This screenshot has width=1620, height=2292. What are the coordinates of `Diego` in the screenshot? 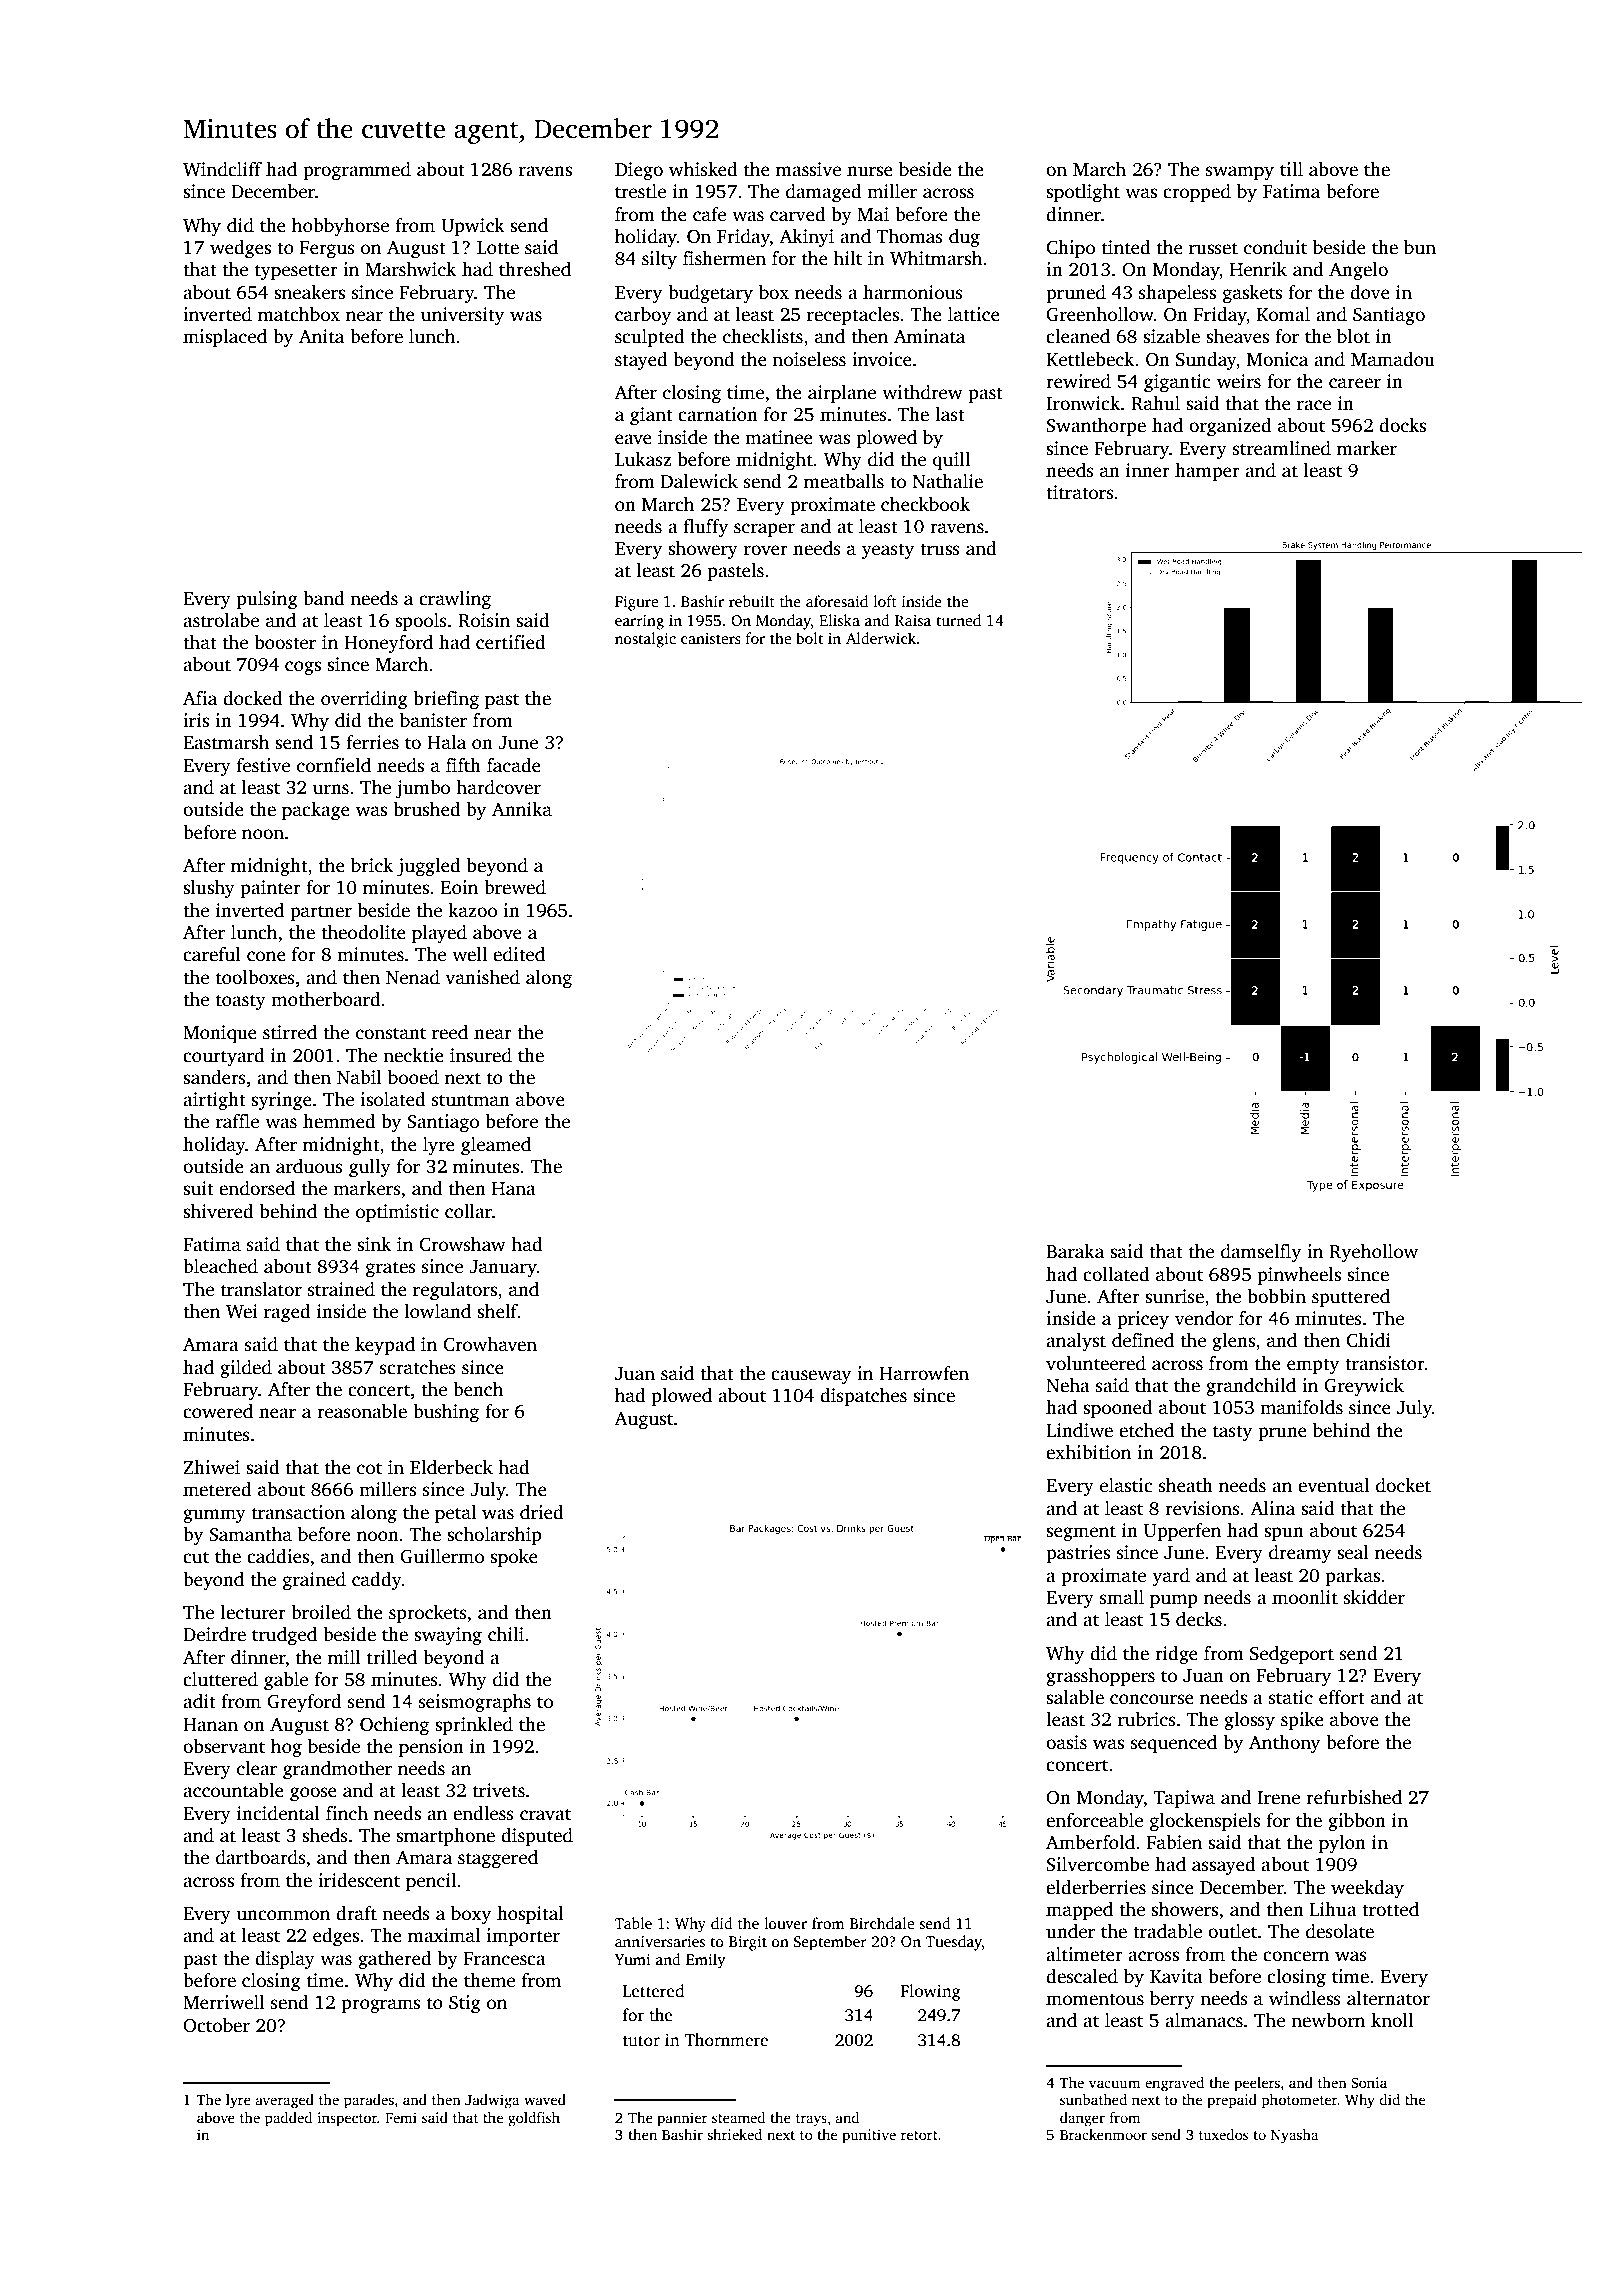 It's located at (639, 171).
